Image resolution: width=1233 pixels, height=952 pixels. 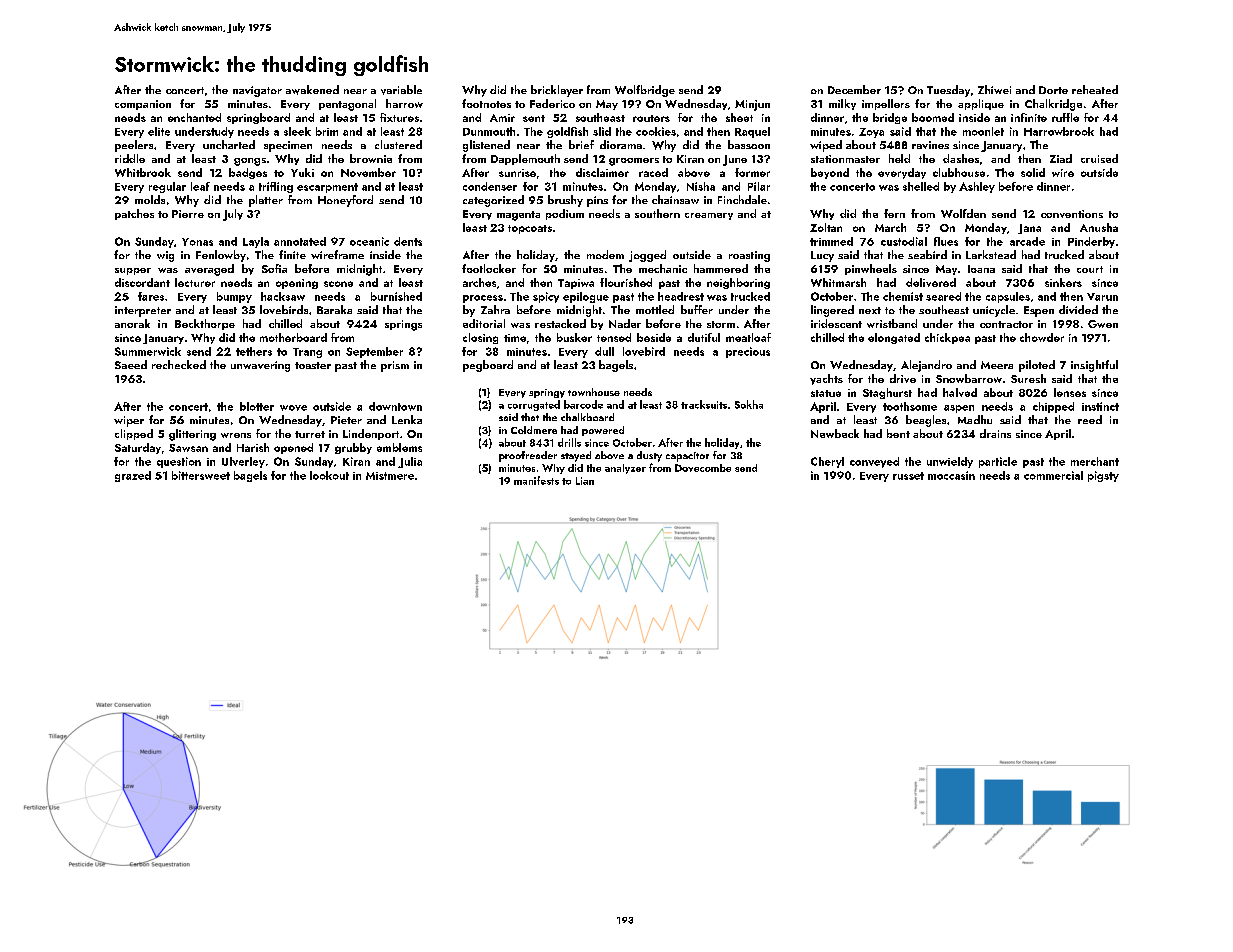 I want to click on conventions, so click(x=1072, y=214).
